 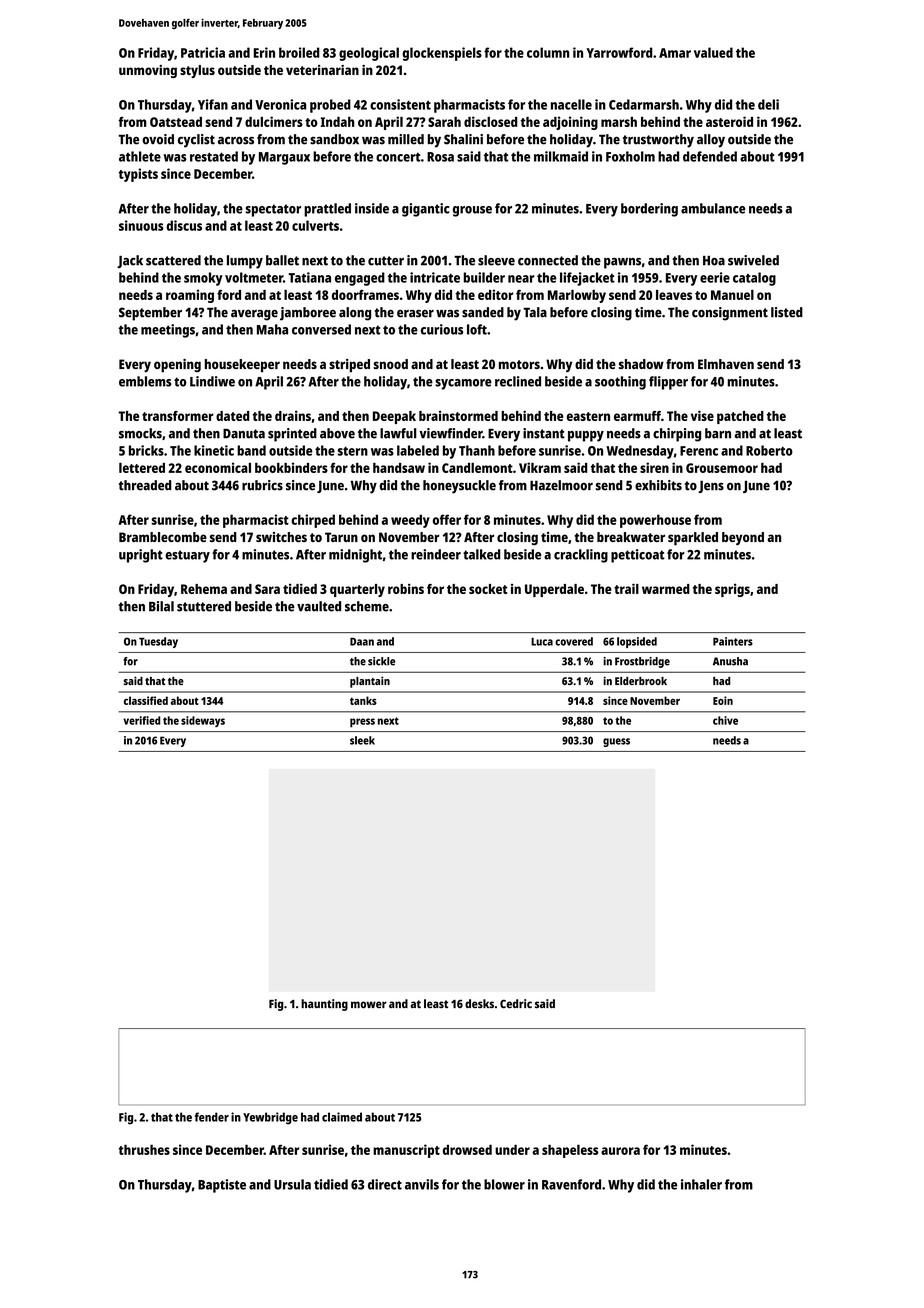 I want to click on stuttered, so click(x=204, y=606).
